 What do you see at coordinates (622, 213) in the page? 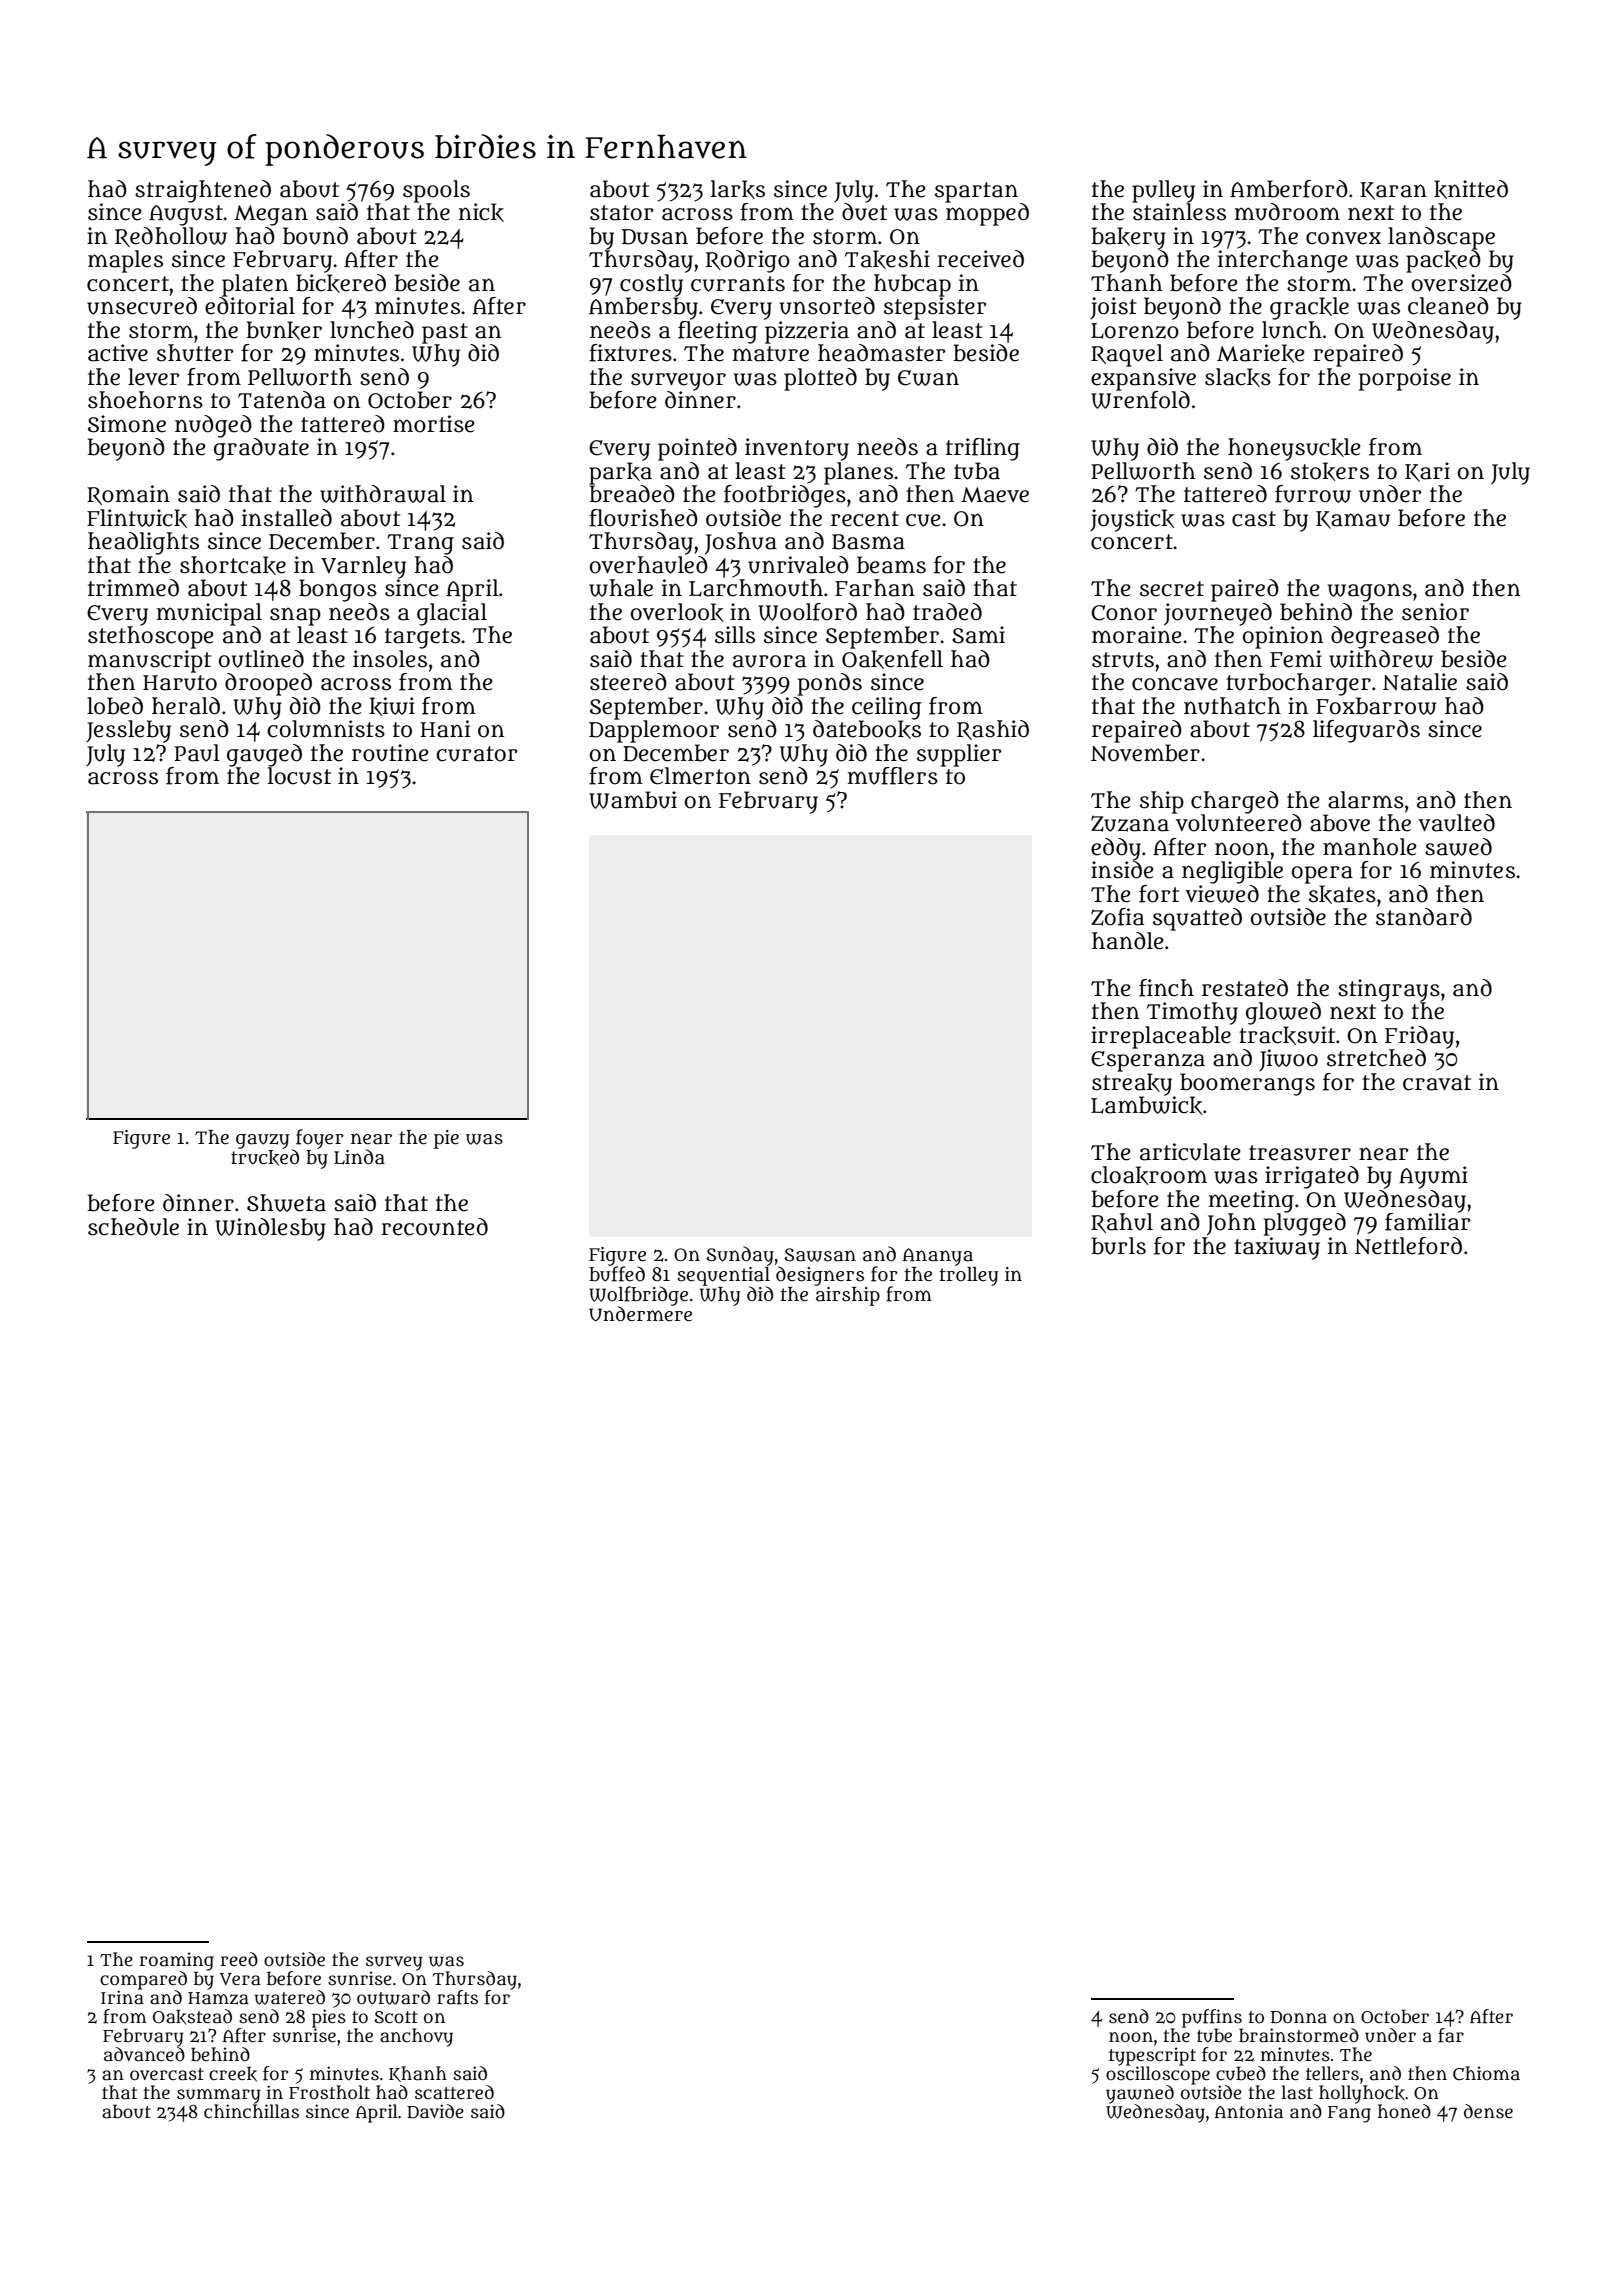
I see `stator` at bounding box center [622, 213].
